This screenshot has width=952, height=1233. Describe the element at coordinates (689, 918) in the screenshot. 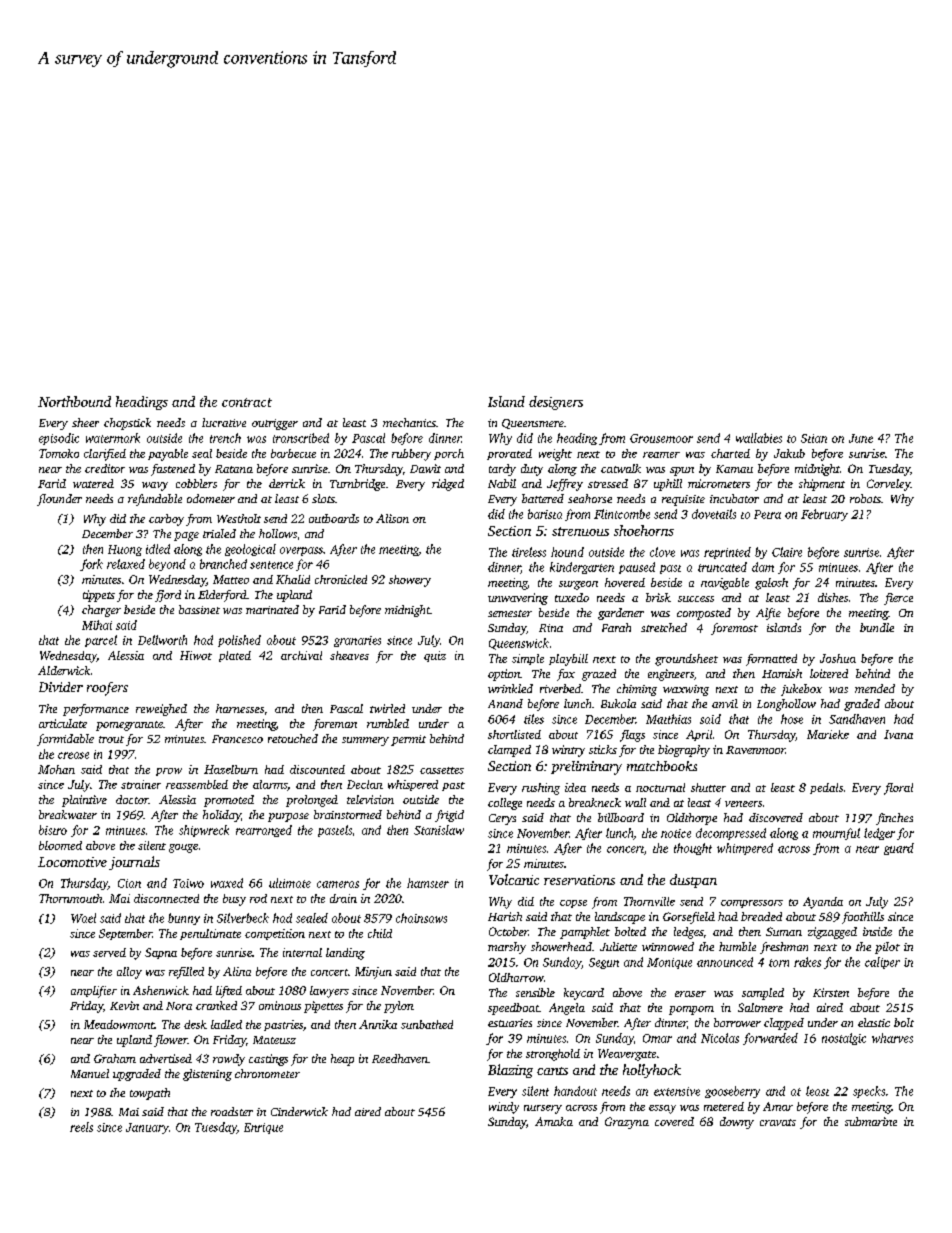

I see `Gorsefield` at that location.
